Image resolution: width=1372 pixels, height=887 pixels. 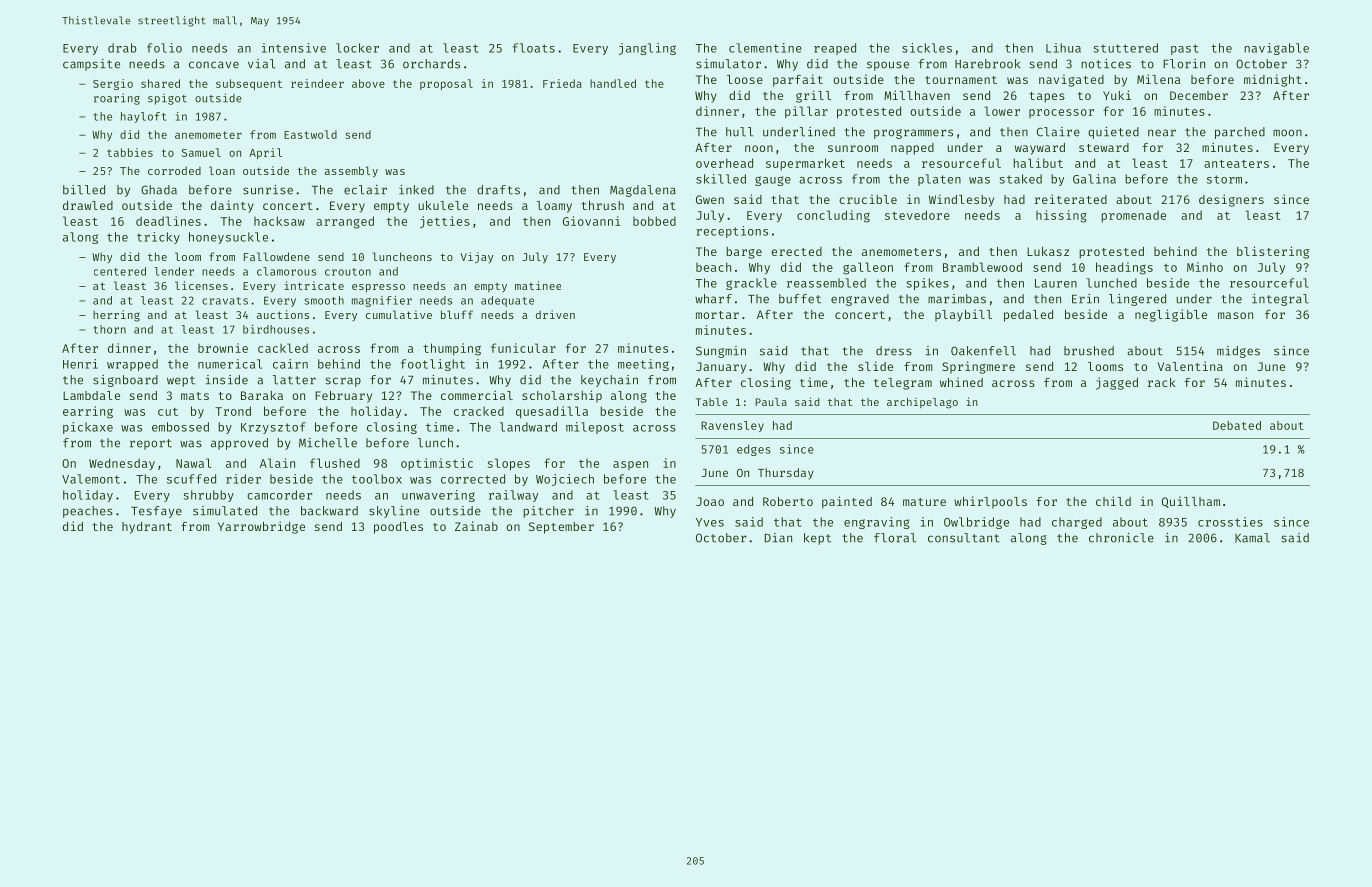 I want to click on January, so click(x=721, y=368).
